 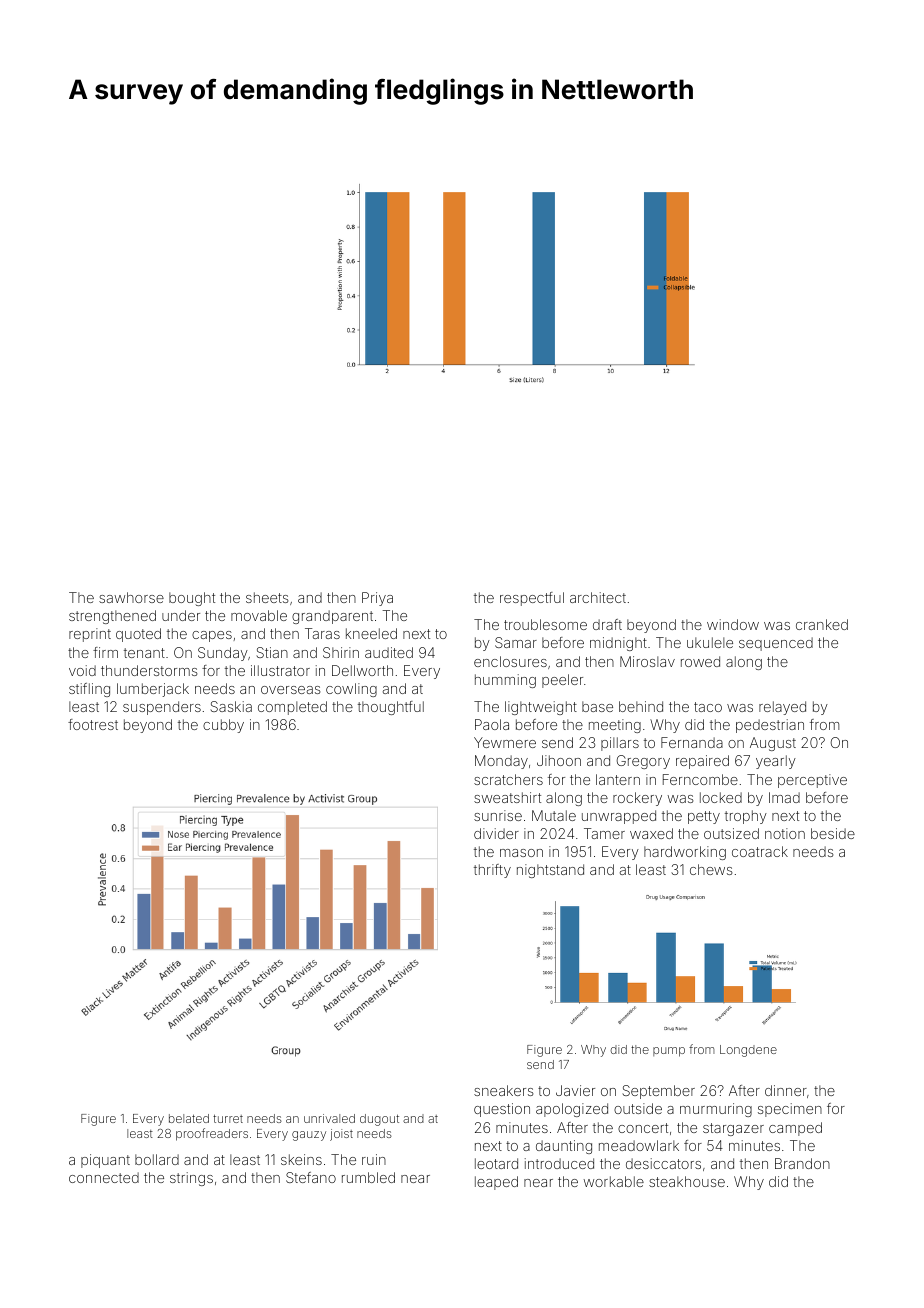 I want to click on belated, so click(x=189, y=1118).
